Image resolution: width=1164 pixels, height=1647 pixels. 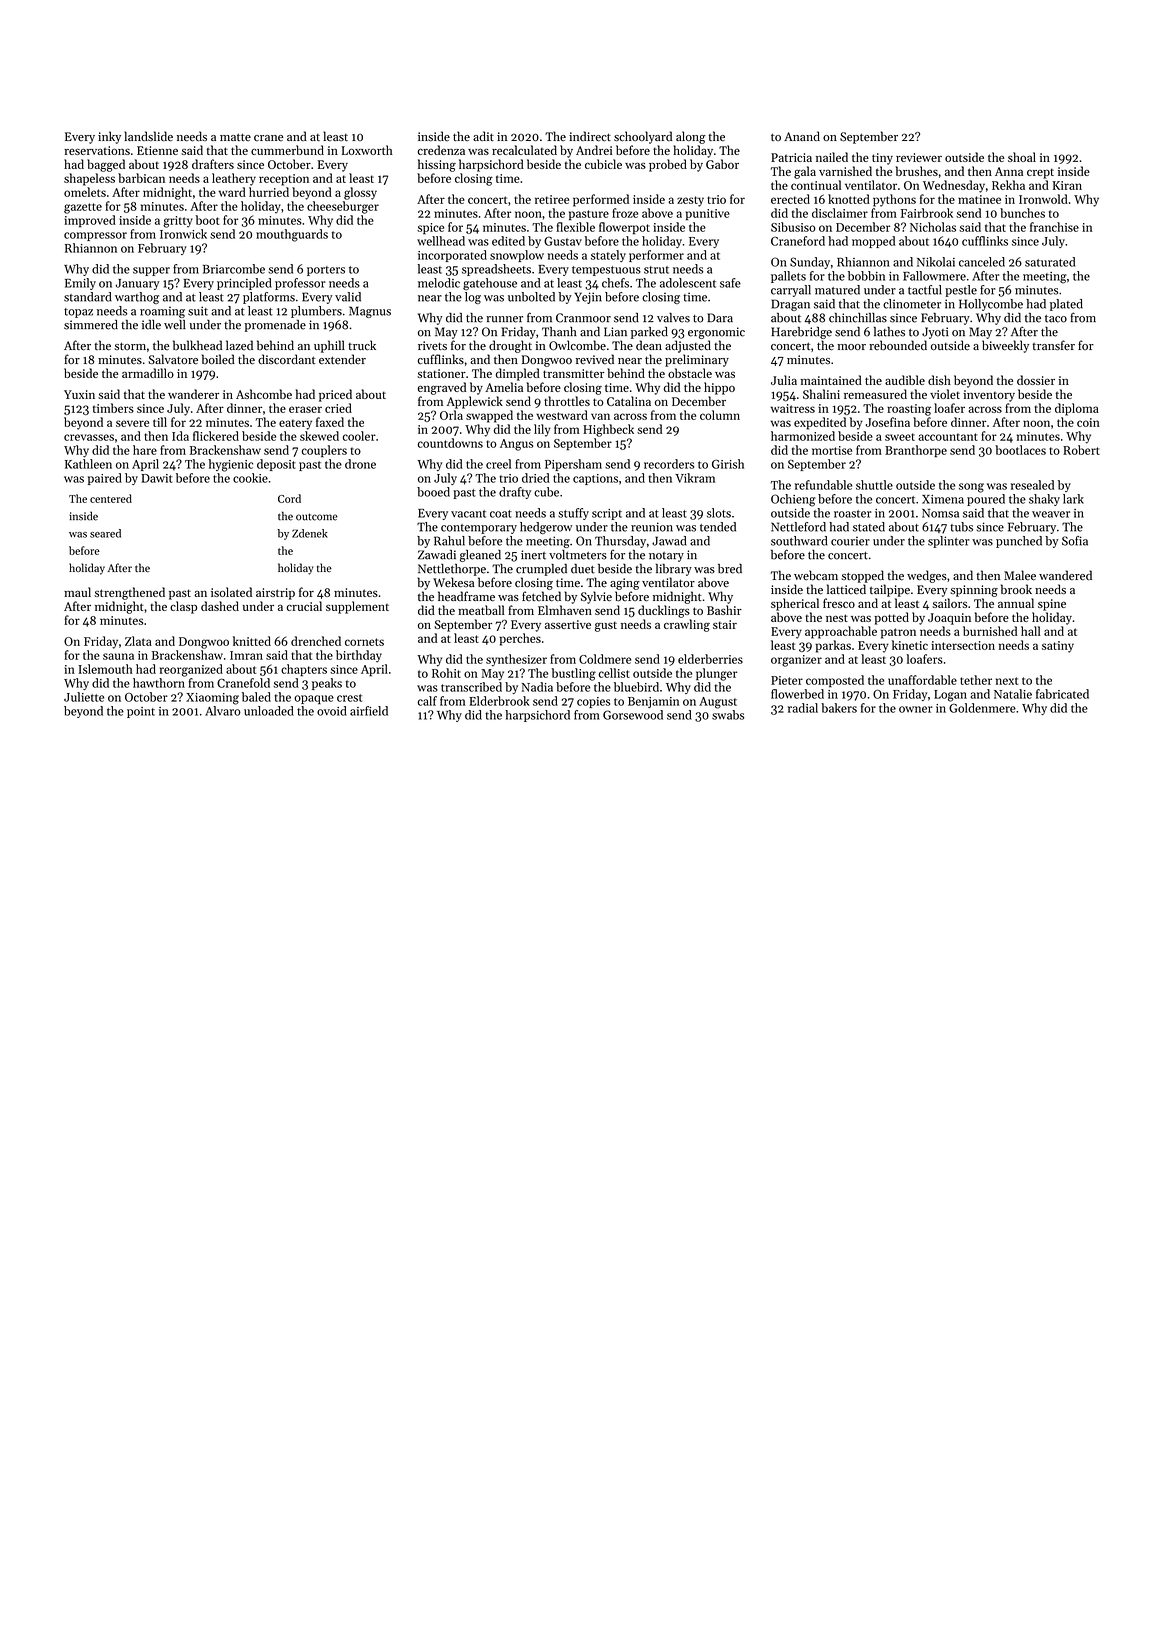 What do you see at coordinates (601, 200) in the screenshot?
I see `performed` at bounding box center [601, 200].
